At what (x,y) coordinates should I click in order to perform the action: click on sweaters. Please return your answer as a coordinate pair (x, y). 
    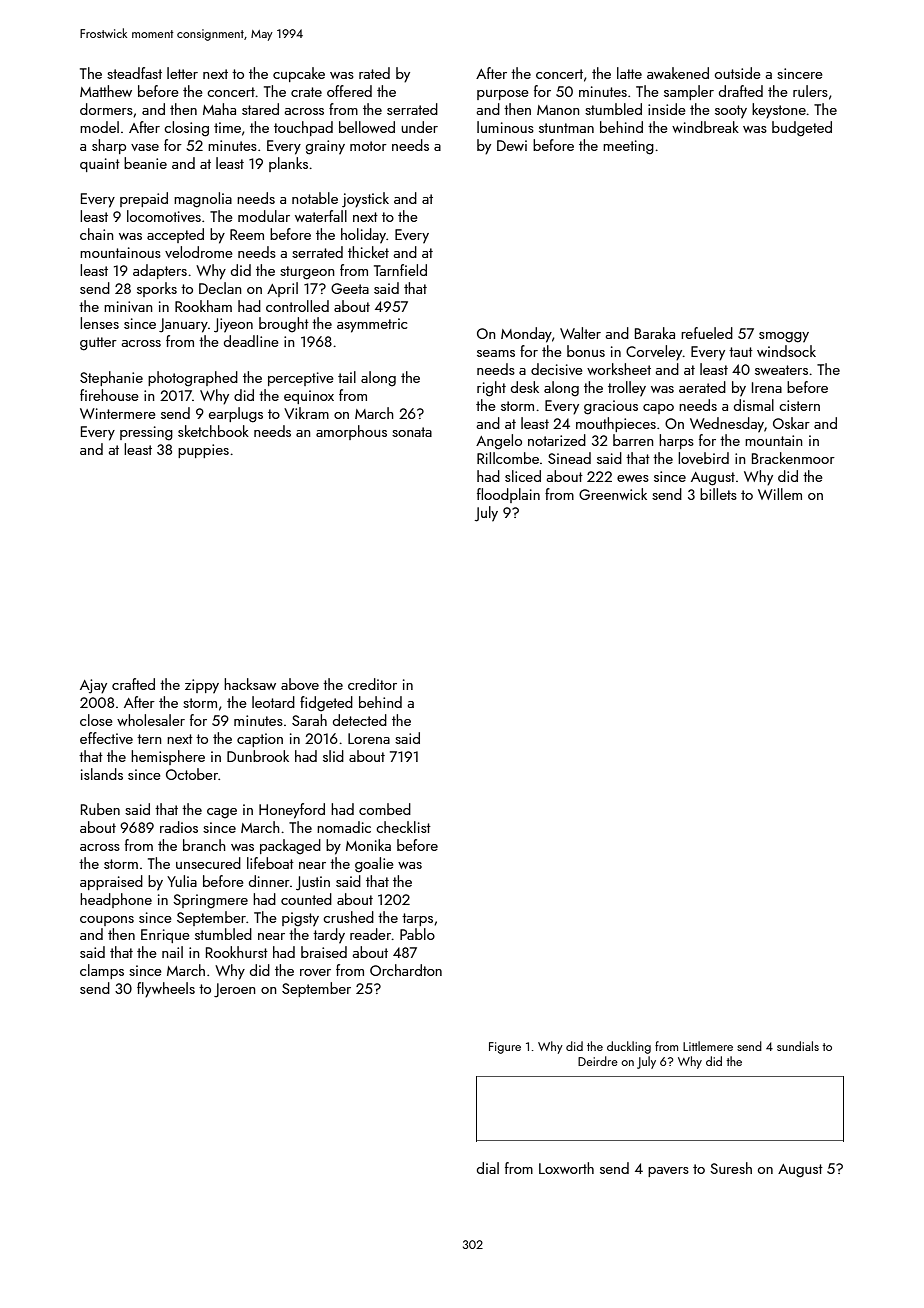
    Looking at the image, I should click on (781, 370).
